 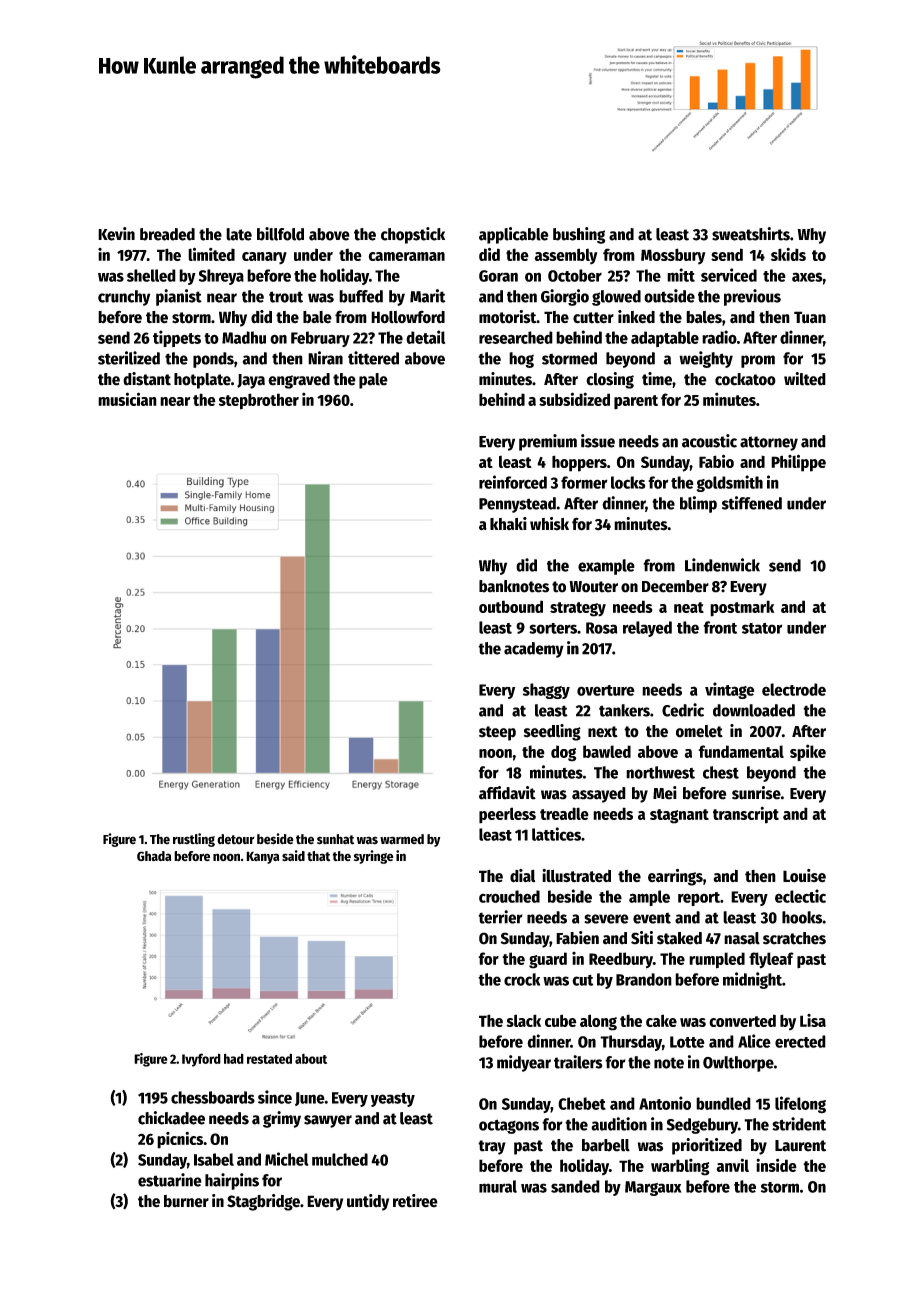 What do you see at coordinates (794, 938) in the screenshot?
I see `scratches` at bounding box center [794, 938].
